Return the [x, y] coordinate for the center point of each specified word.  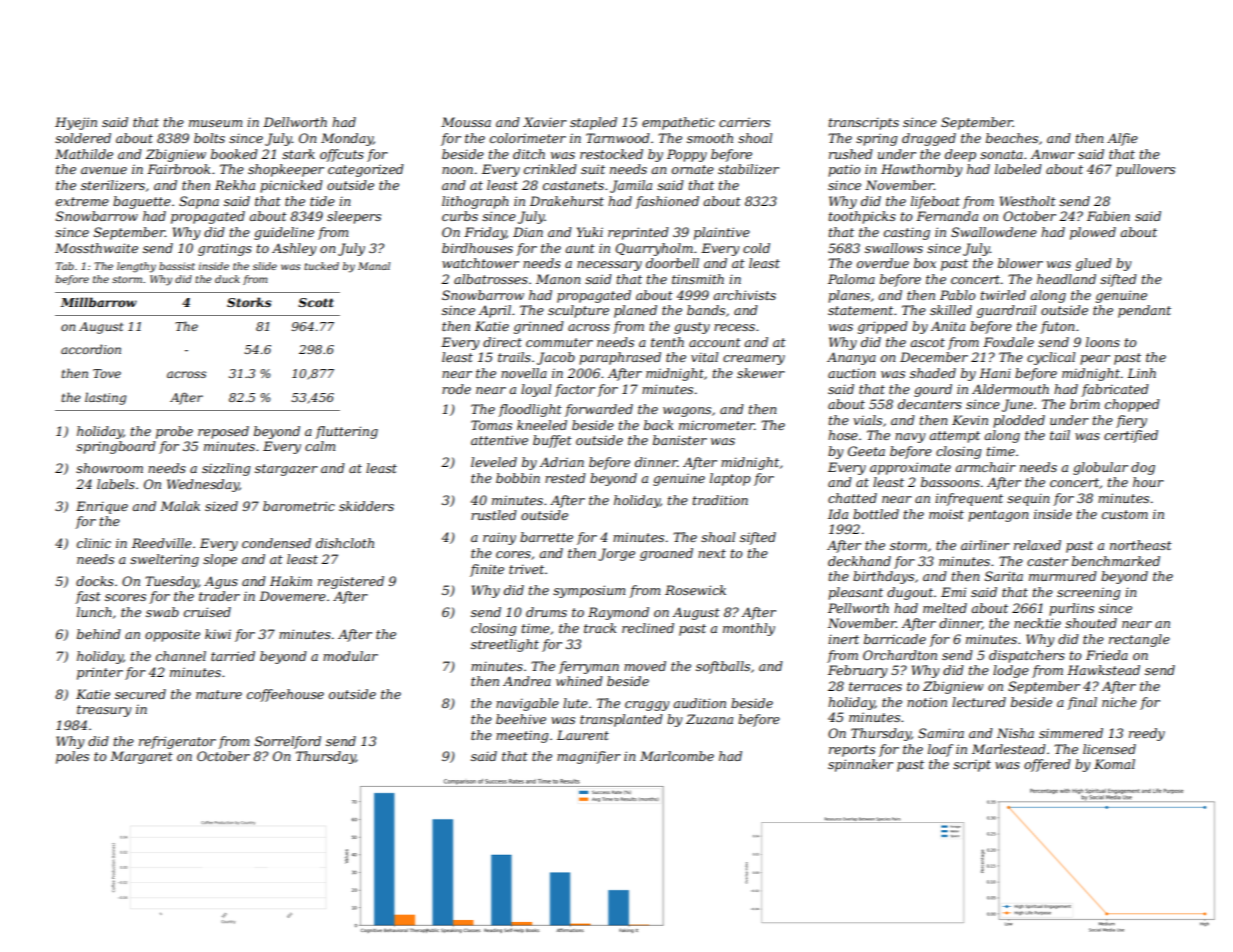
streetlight [505, 645]
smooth [710, 138]
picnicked [291, 186]
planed [635, 311]
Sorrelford [288, 742]
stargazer [286, 470]
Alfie [1122, 139]
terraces [875, 686]
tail [1060, 435]
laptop [730, 479]
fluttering [346, 432]
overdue [883, 263]
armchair [985, 467]
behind [99, 634]
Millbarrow [99, 302]
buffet [552, 441]
